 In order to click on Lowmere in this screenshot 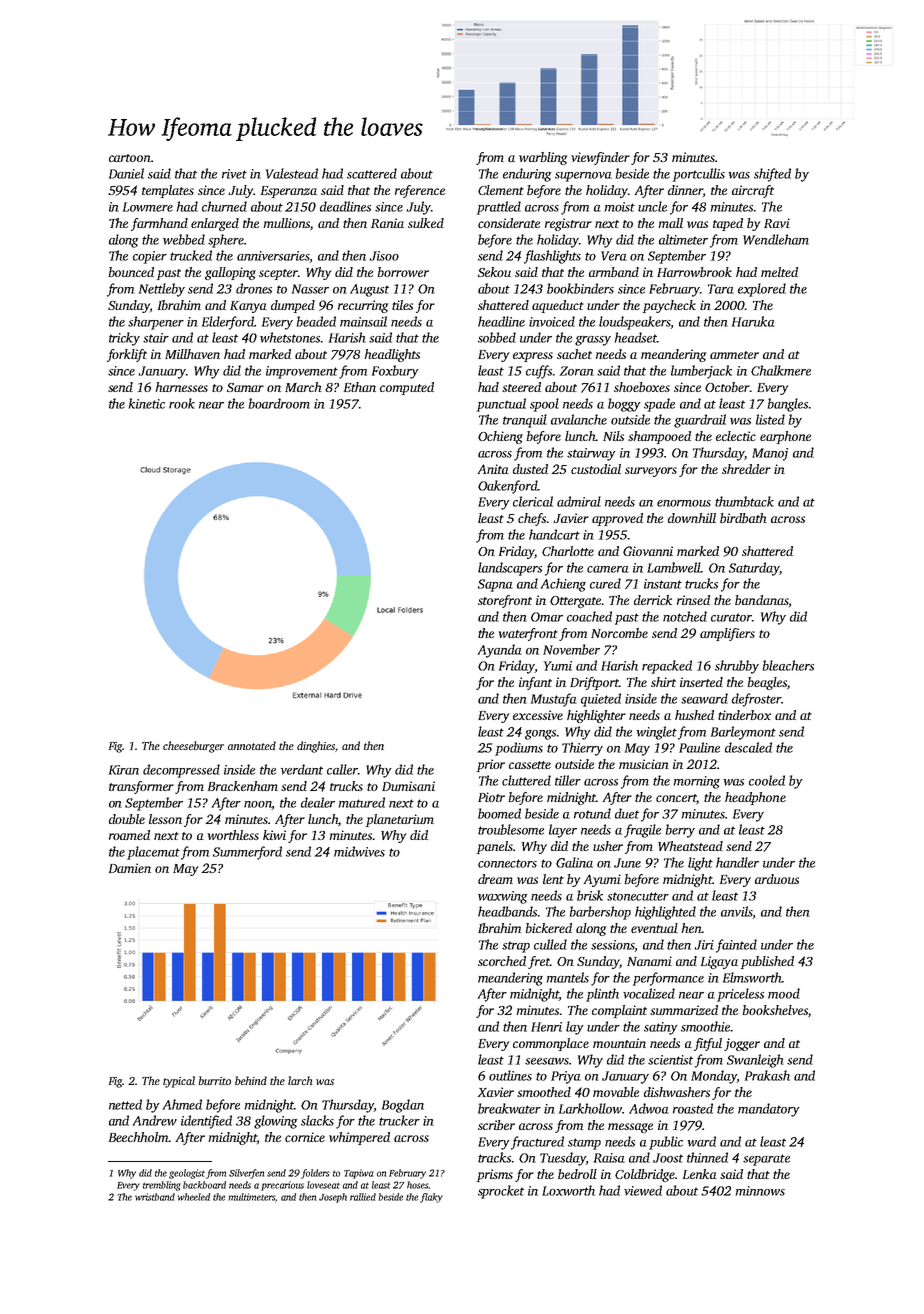, I will do `click(148, 207)`.
